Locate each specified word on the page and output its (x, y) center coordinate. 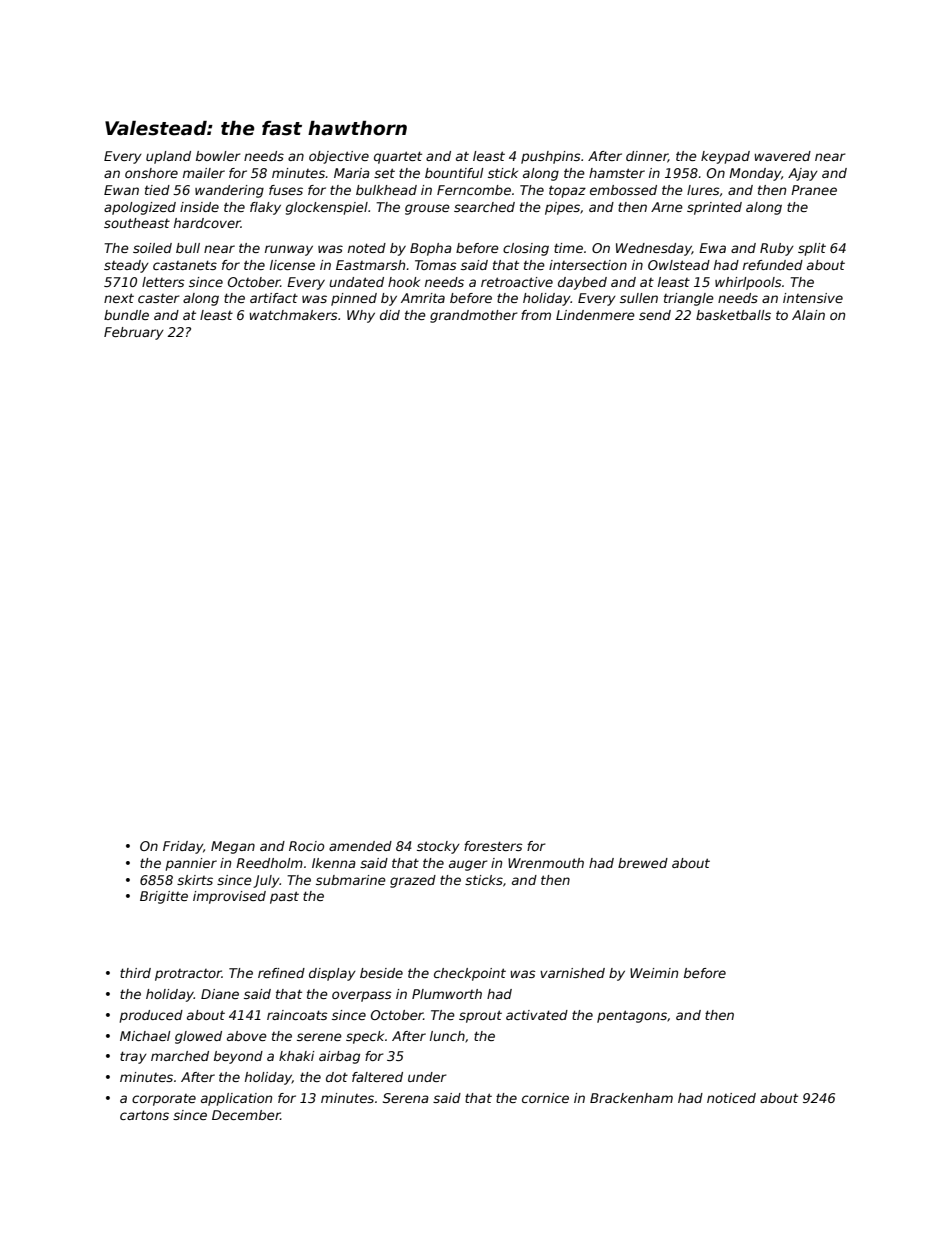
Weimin (654, 973)
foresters (493, 846)
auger (468, 865)
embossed (623, 190)
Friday (183, 847)
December (246, 1115)
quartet (398, 157)
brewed (643, 863)
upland (168, 157)
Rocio (306, 846)
